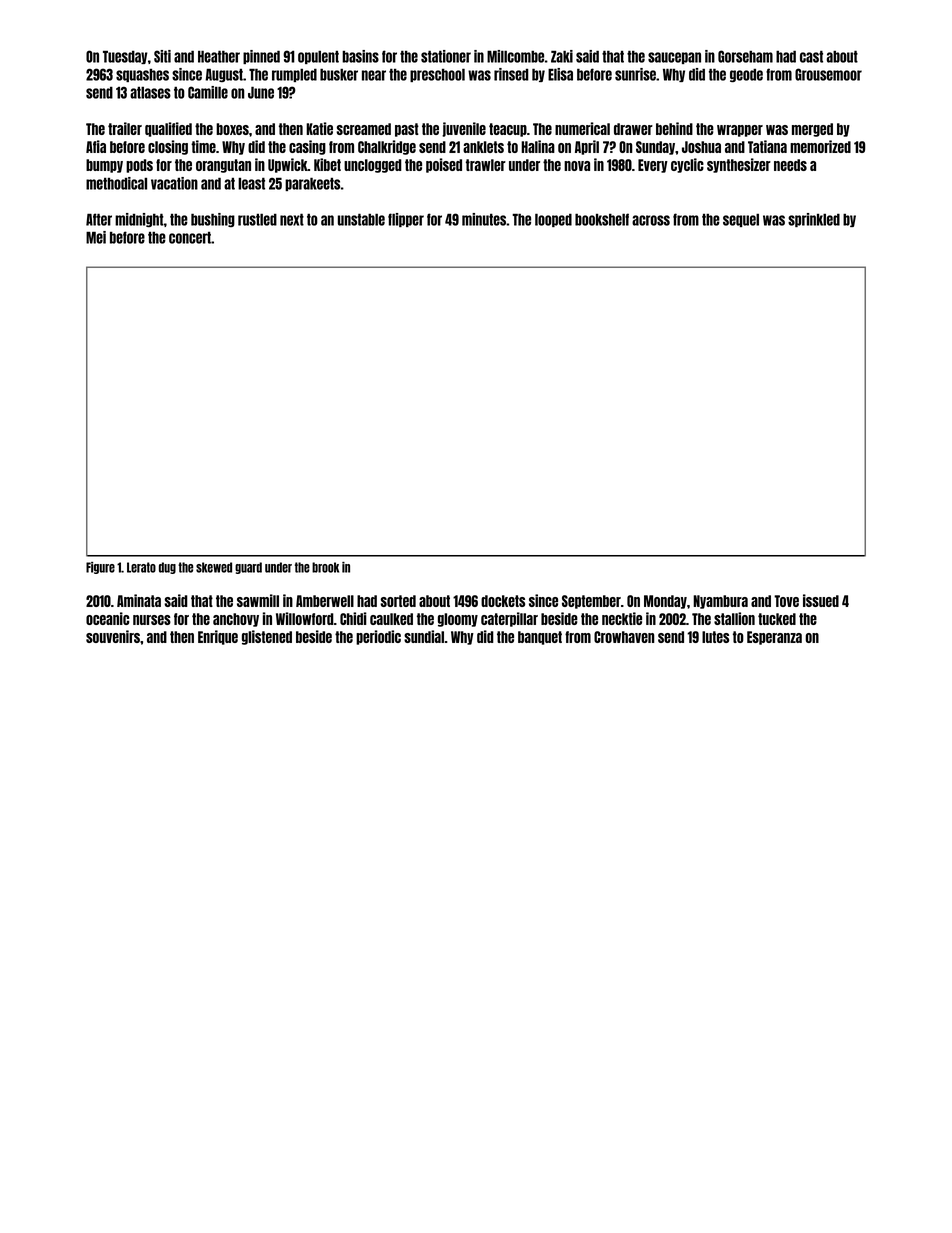 Image resolution: width=952 pixels, height=1233 pixels. I want to click on trailer, so click(125, 128).
